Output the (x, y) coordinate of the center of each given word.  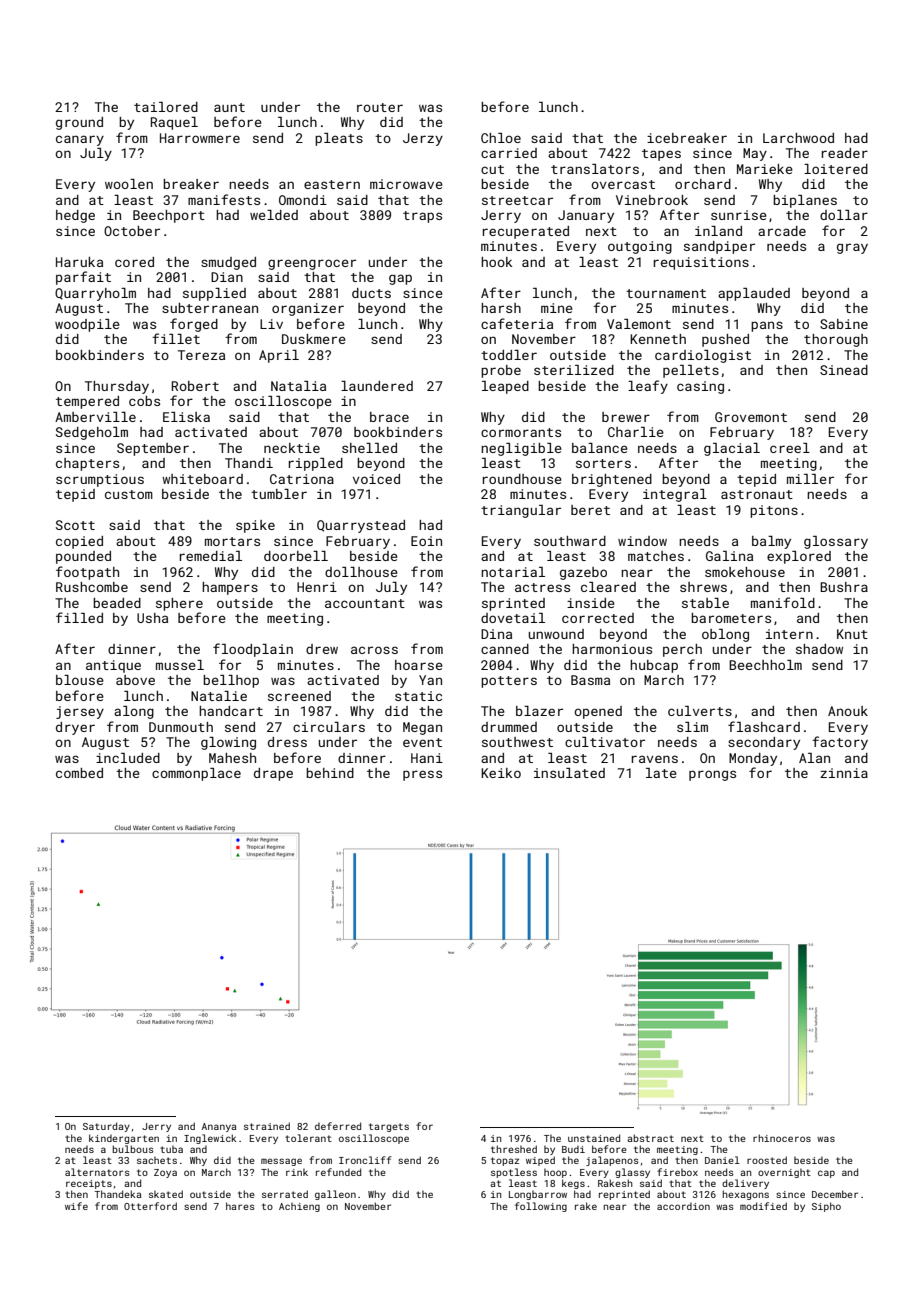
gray (852, 248)
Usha (152, 618)
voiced (376, 479)
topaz (505, 1161)
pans (767, 326)
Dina (496, 634)
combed (79, 773)
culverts (700, 711)
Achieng (299, 1207)
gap (400, 279)
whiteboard (202, 479)
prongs (712, 775)
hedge (75, 216)
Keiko (501, 773)
